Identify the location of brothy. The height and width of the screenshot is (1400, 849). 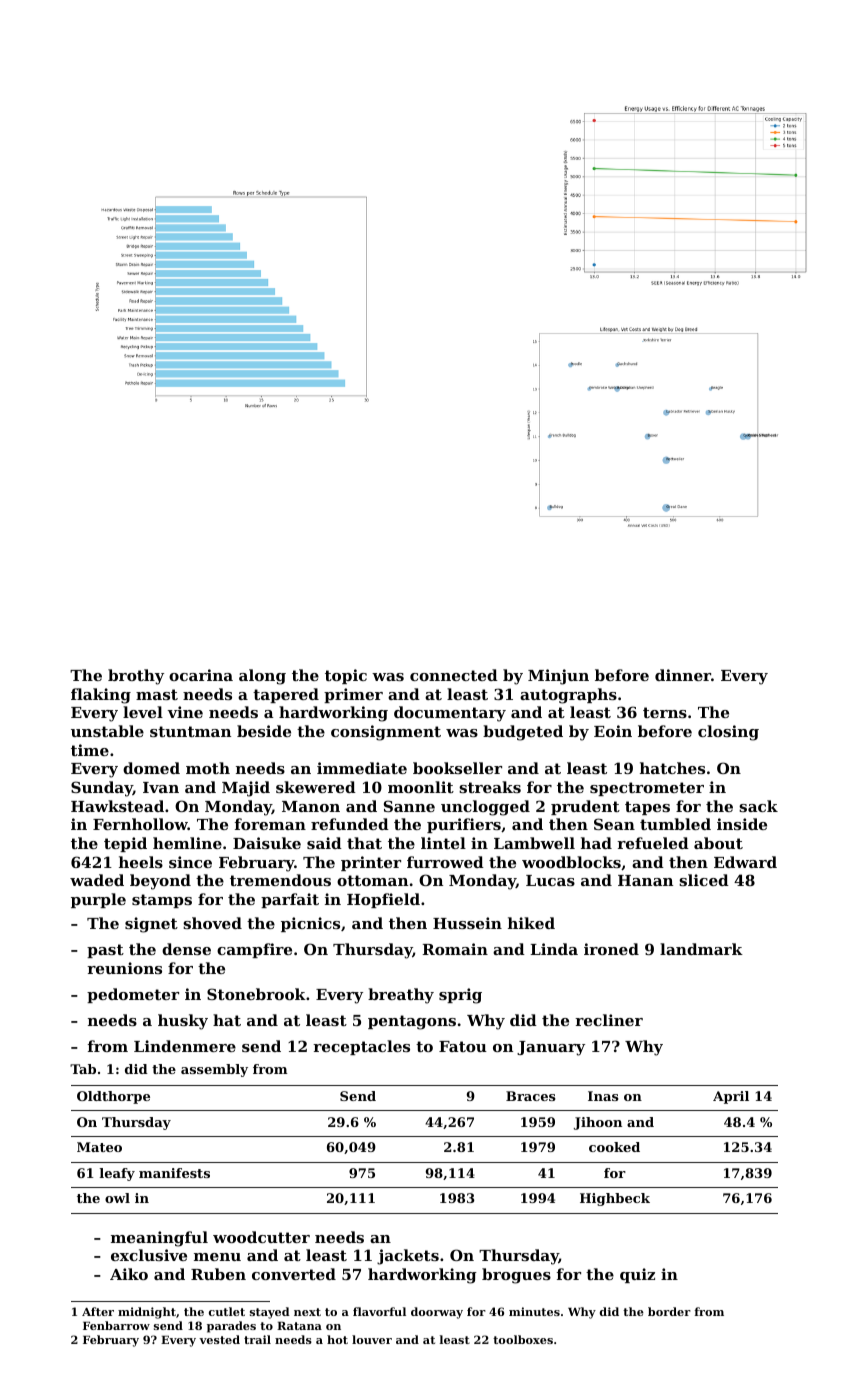
(136, 677).
